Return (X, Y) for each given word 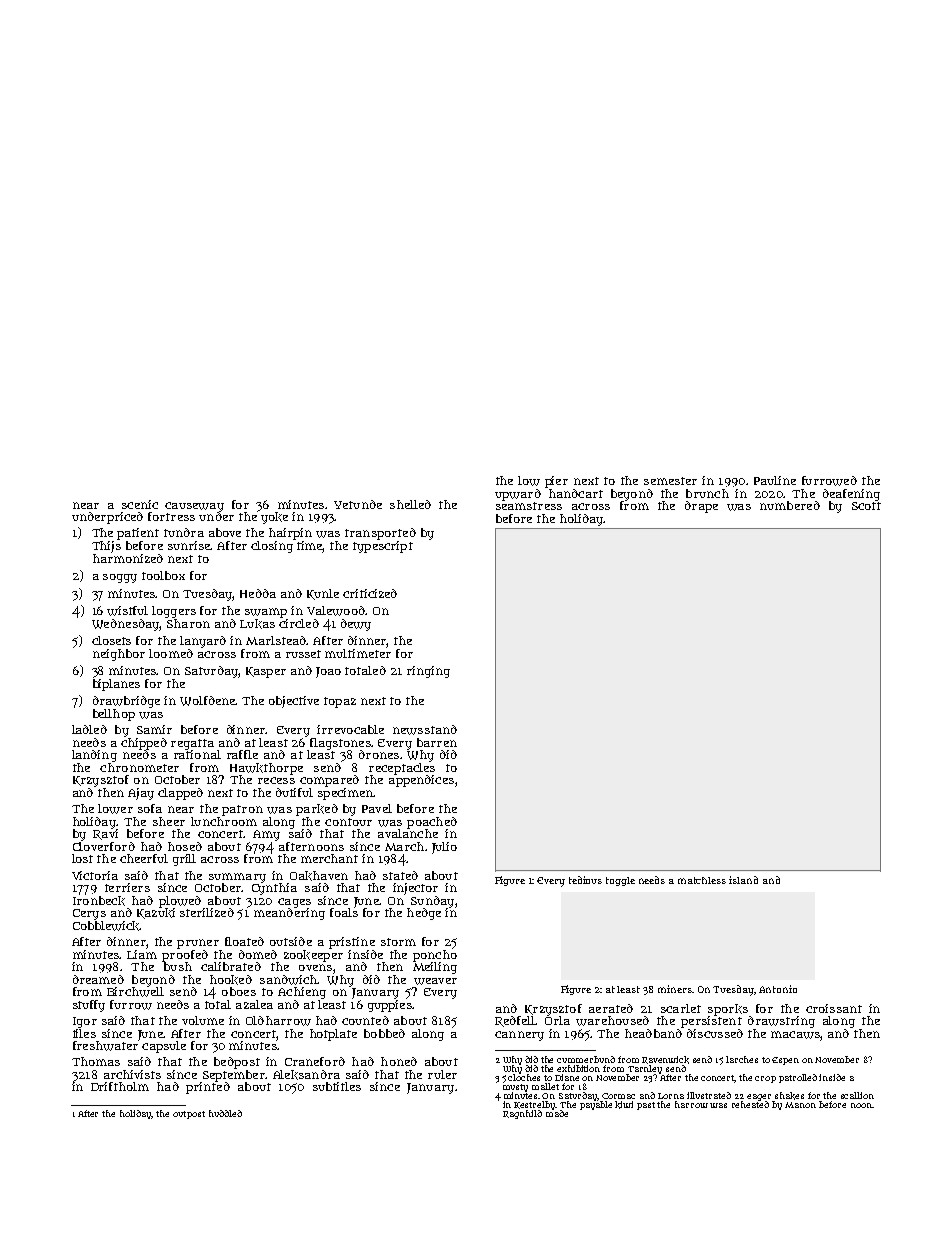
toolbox (163, 575)
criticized (370, 593)
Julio (444, 848)
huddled (225, 1113)
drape (701, 507)
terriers (127, 887)
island (743, 880)
